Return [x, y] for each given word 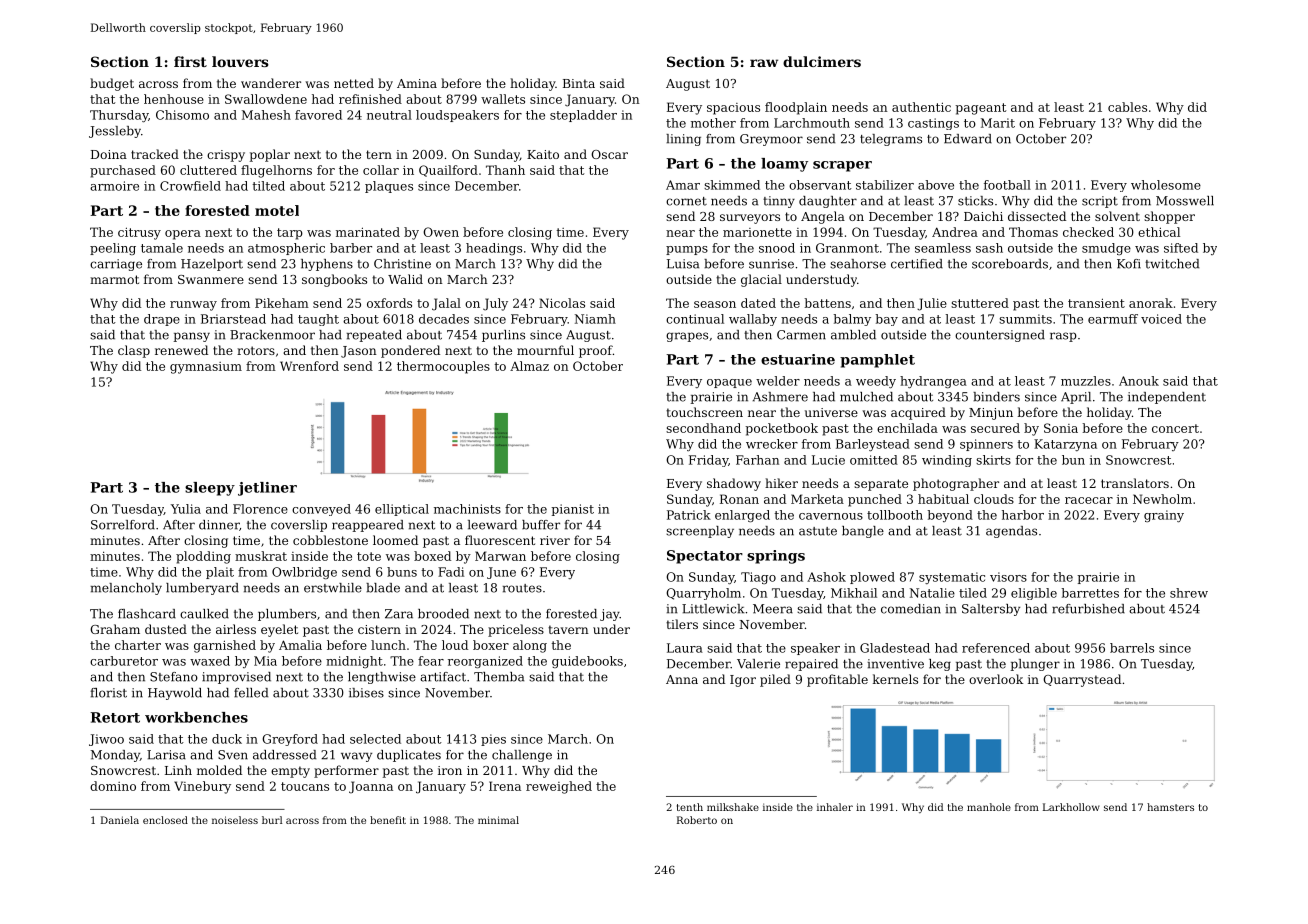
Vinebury [202, 787]
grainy [1164, 516]
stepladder [583, 116]
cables [1127, 107]
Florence [260, 509]
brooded [443, 614]
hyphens [327, 265]
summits [1025, 319]
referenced [996, 648]
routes [522, 588]
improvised [236, 678]
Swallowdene [266, 99]
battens [827, 303]
